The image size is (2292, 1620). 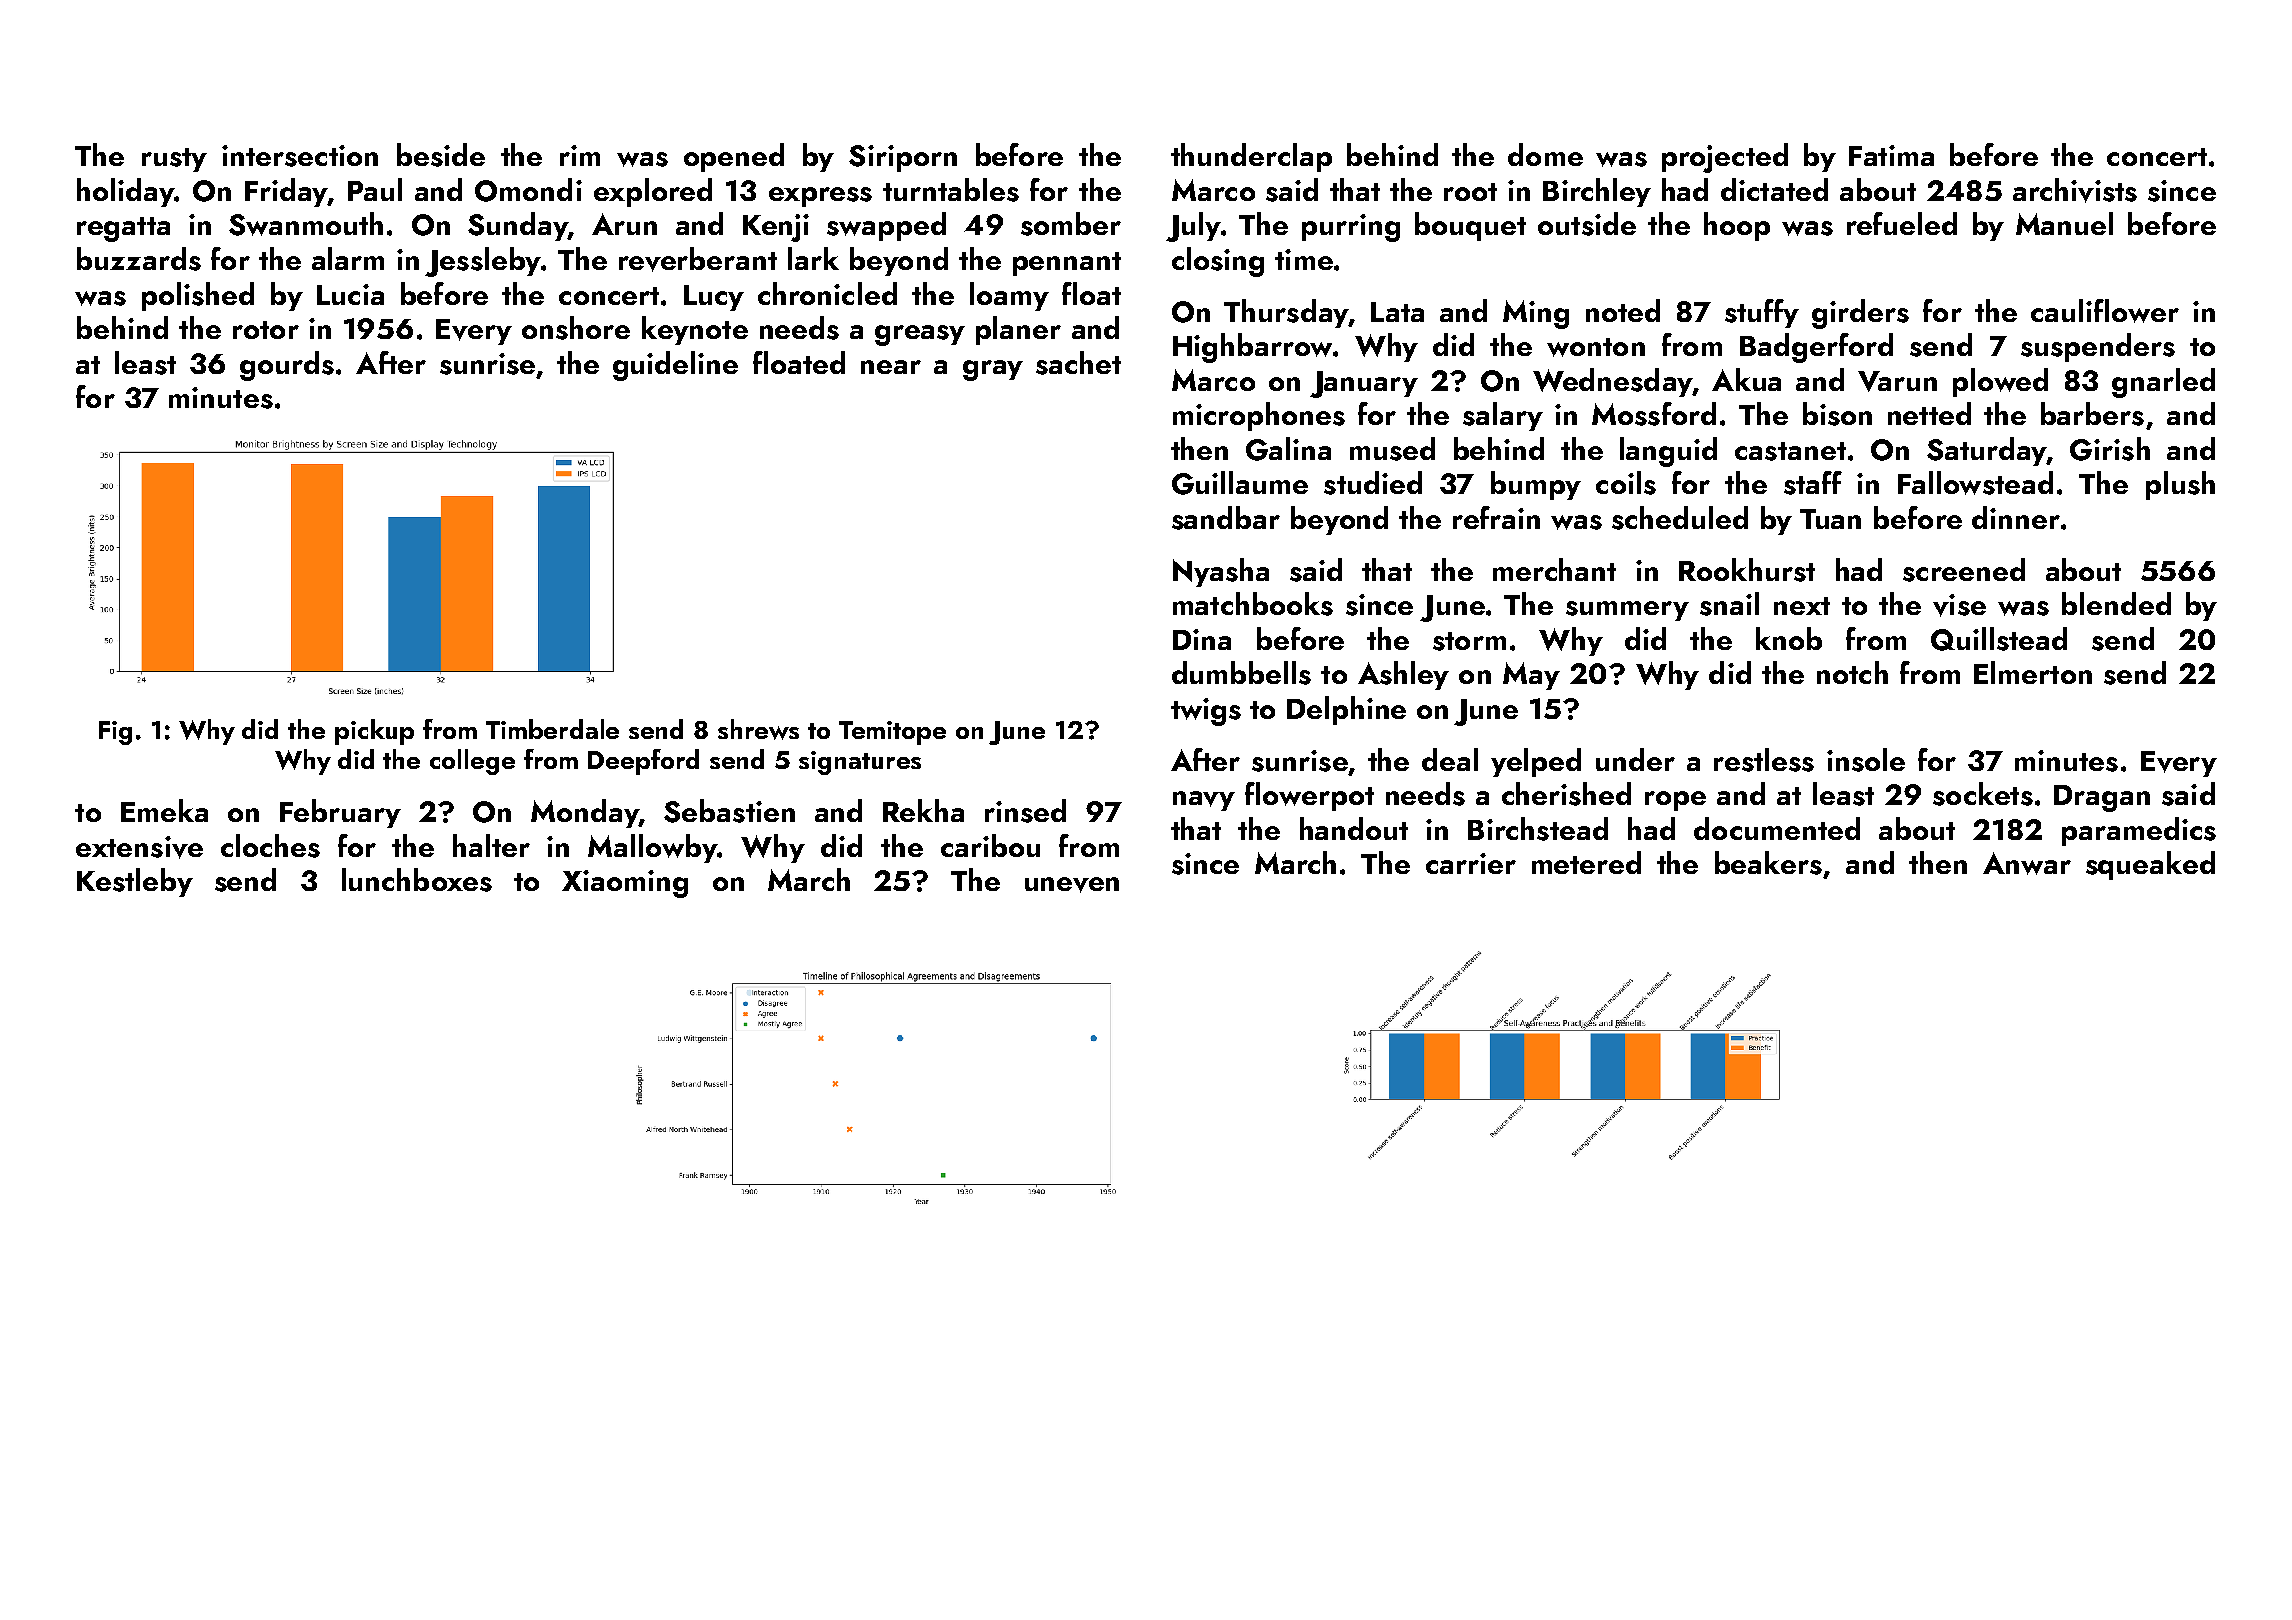 What do you see at coordinates (2105, 311) in the document?
I see `cauliflower` at bounding box center [2105, 311].
